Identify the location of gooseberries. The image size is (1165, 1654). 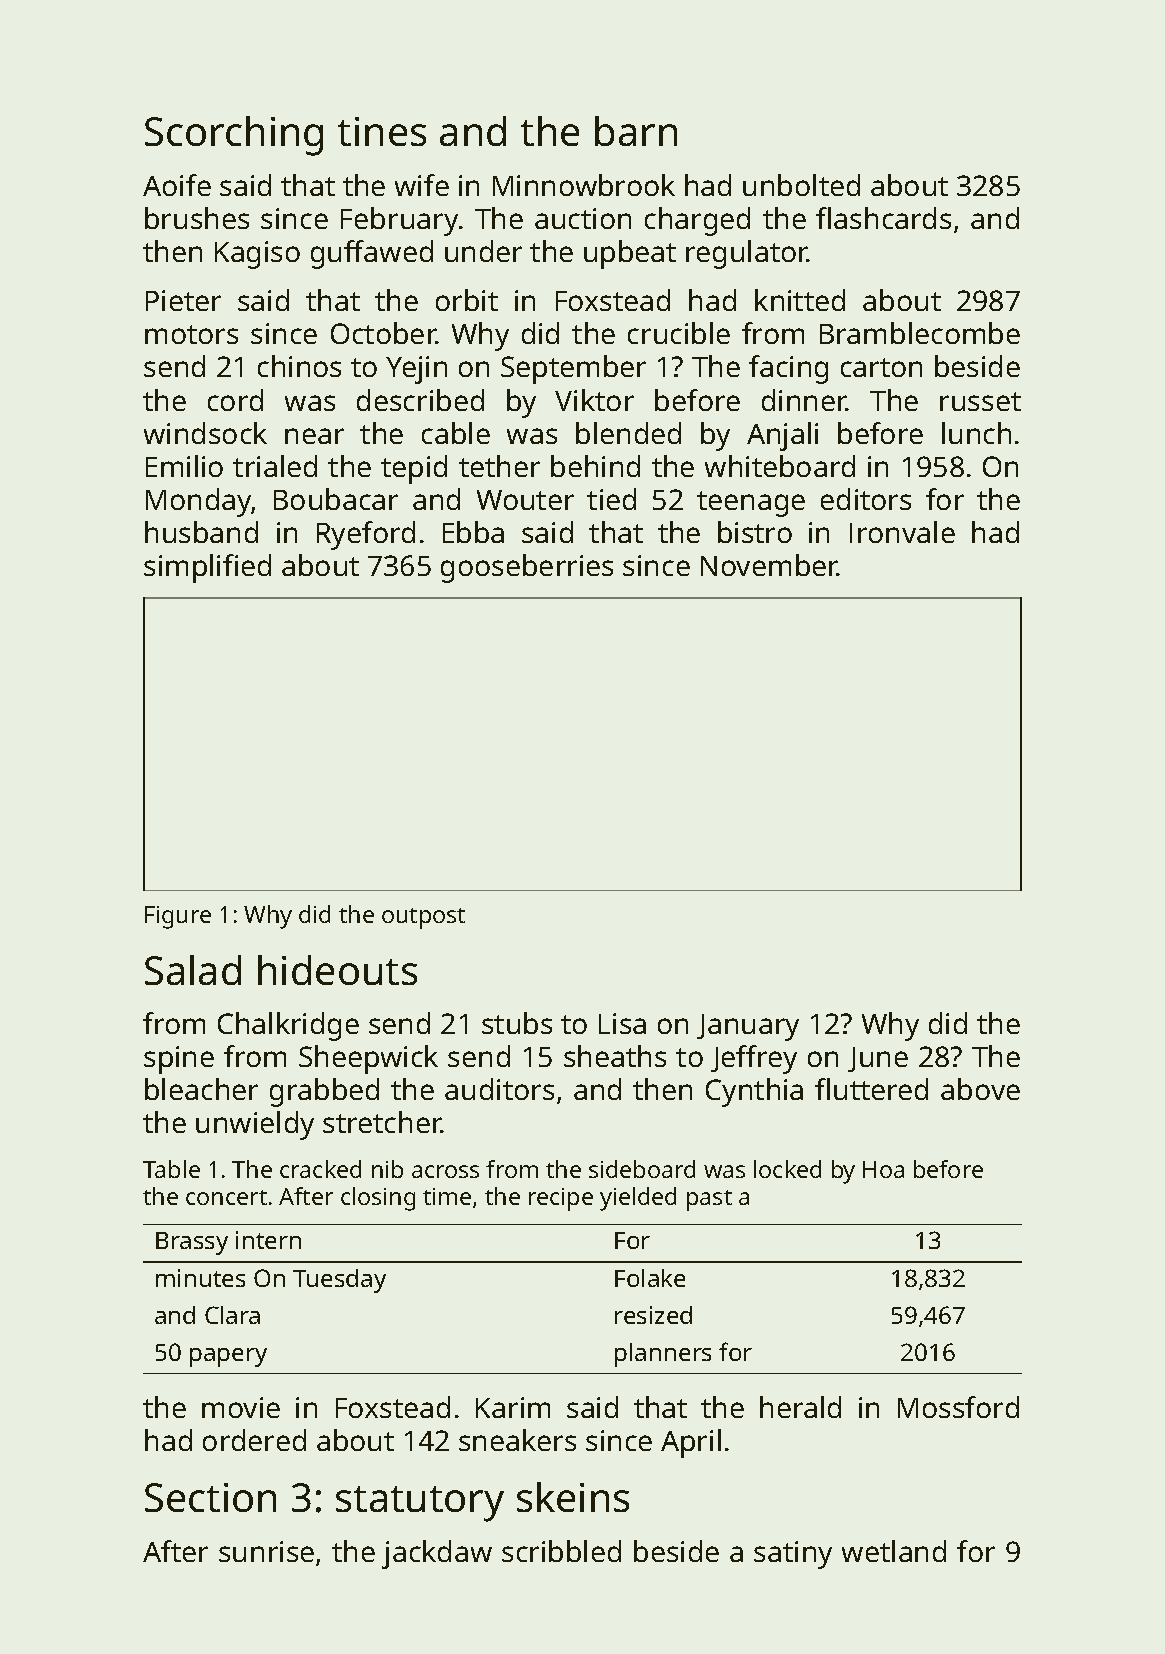
(527, 568).
